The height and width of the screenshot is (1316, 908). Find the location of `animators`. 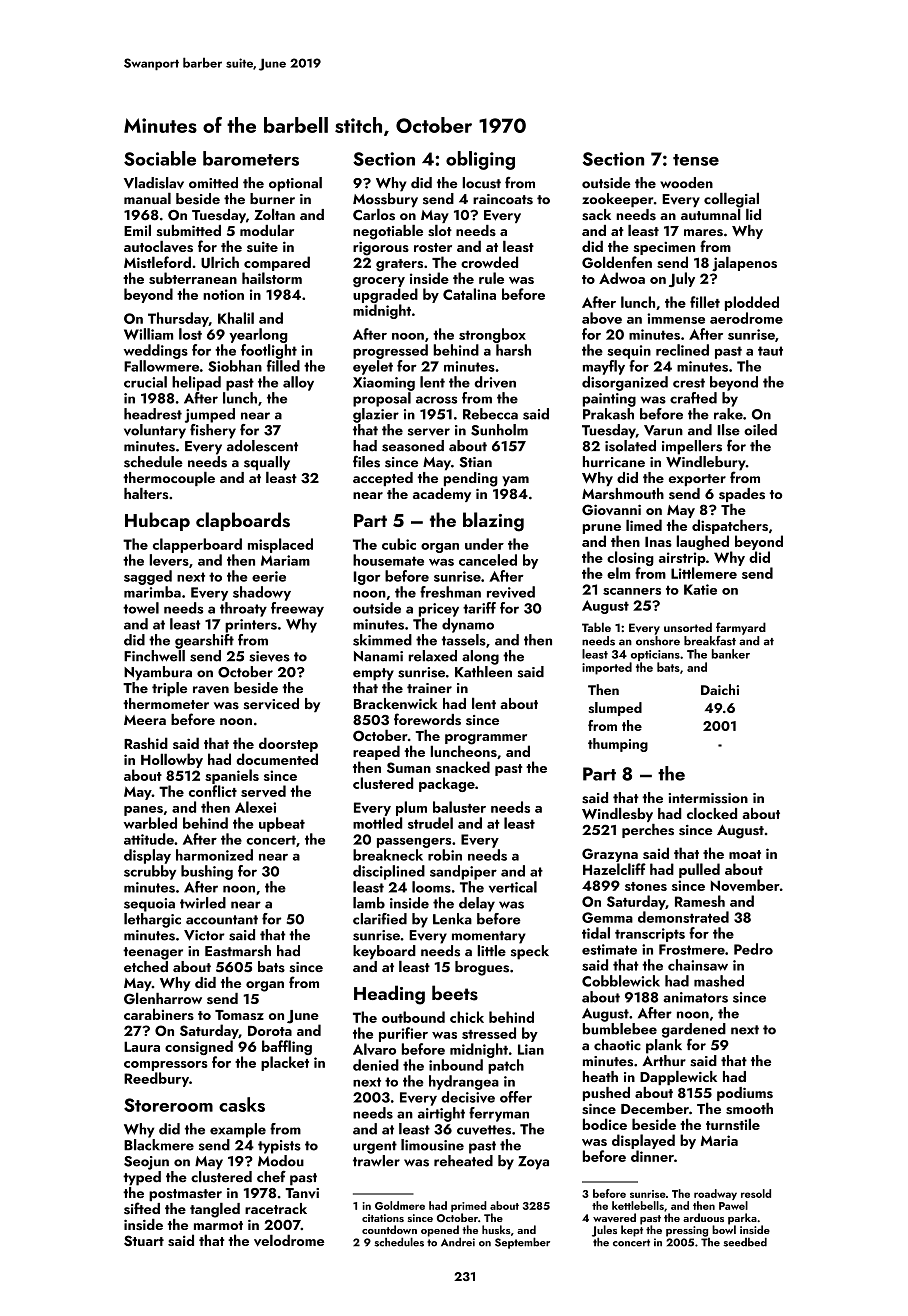

animators is located at coordinates (695, 997).
